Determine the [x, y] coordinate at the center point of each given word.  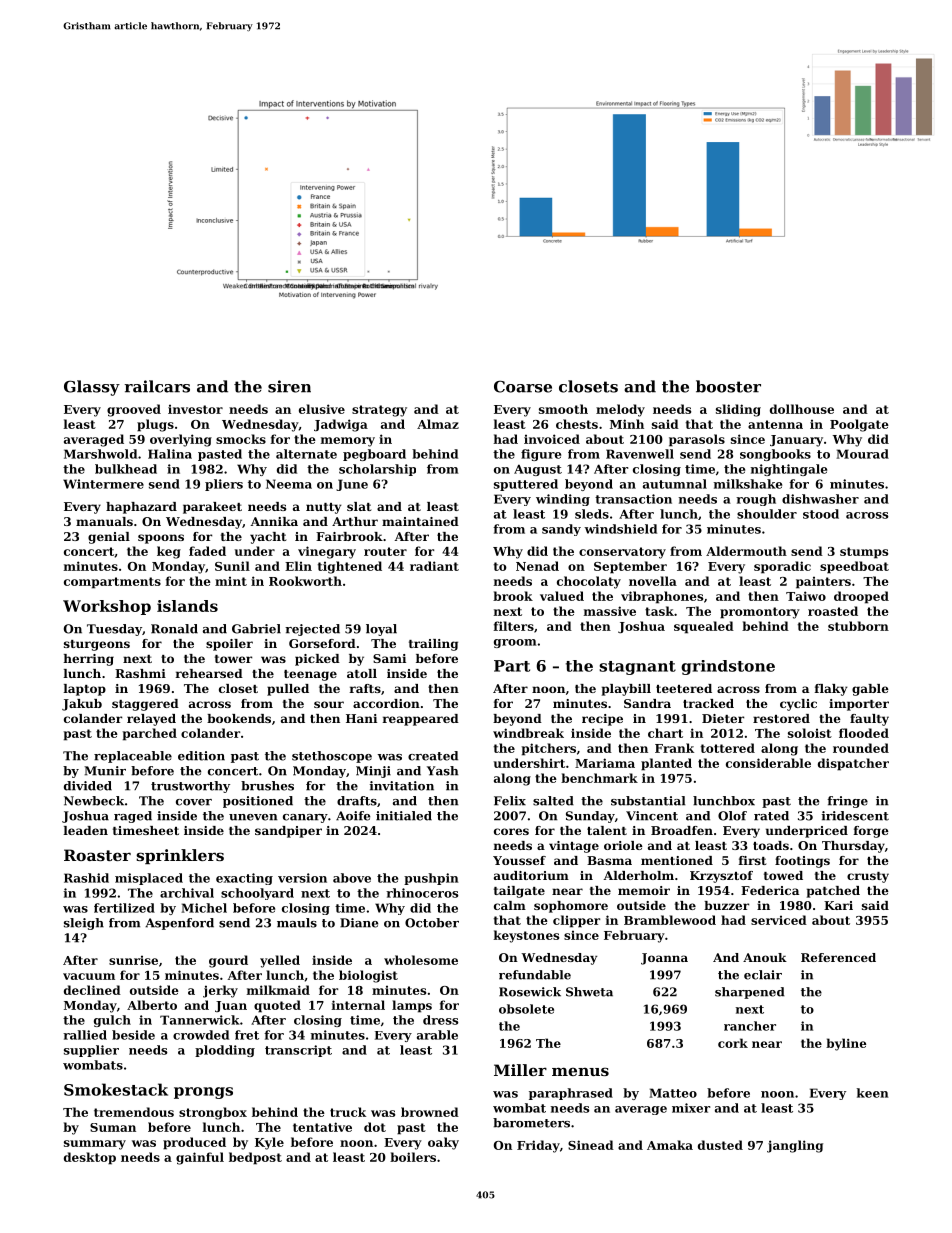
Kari [838, 905]
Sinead [591, 1145]
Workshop [107, 607]
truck [348, 1112]
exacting [244, 879]
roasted [833, 611]
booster [728, 386]
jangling [795, 1146]
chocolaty [589, 582]
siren [289, 386]
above [352, 878]
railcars [157, 386]
